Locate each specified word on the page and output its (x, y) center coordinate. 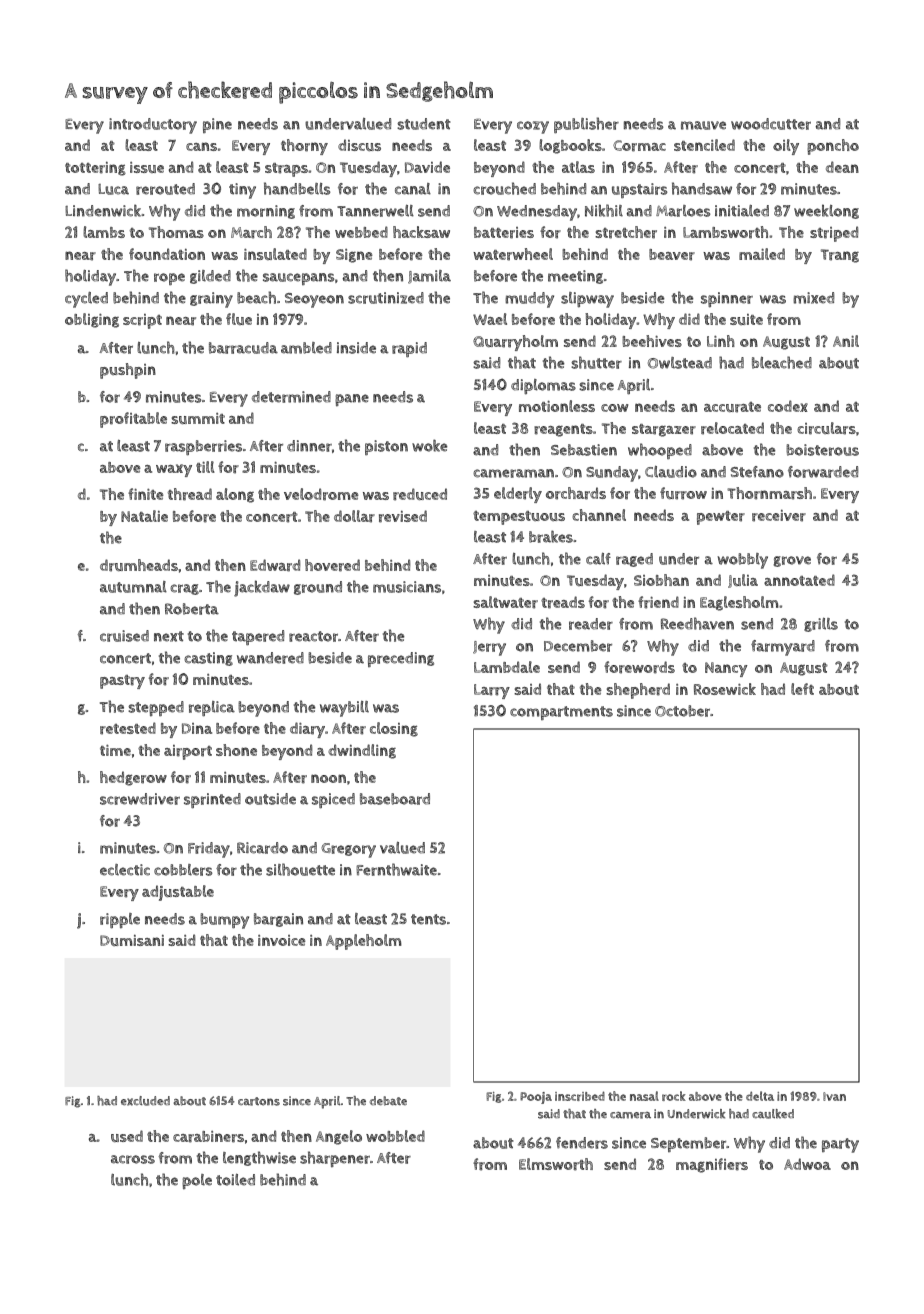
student (424, 124)
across (133, 1159)
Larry (492, 691)
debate (388, 1101)
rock (674, 1096)
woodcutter (771, 124)
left (802, 689)
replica (212, 708)
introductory (153, 126)
